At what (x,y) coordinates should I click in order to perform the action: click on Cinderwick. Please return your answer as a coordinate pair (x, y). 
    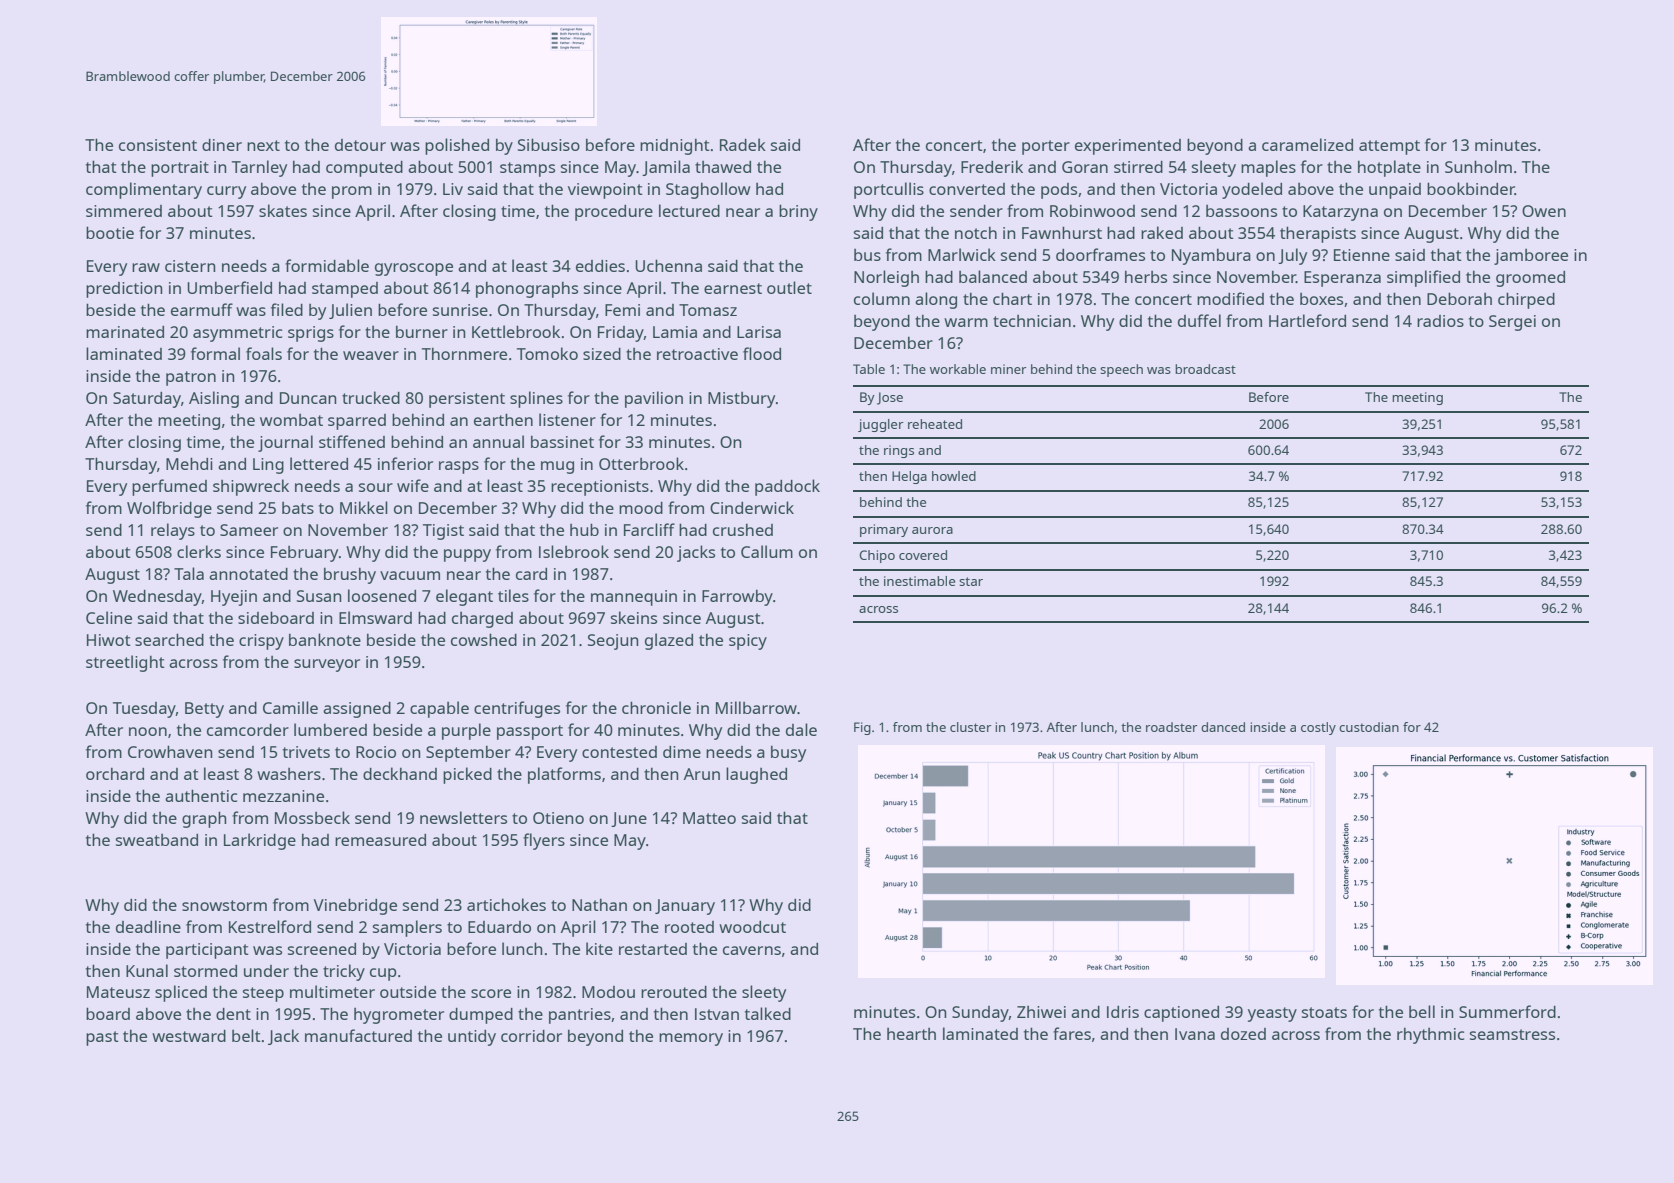
    Looking at the image, I should click on (752, 507).
